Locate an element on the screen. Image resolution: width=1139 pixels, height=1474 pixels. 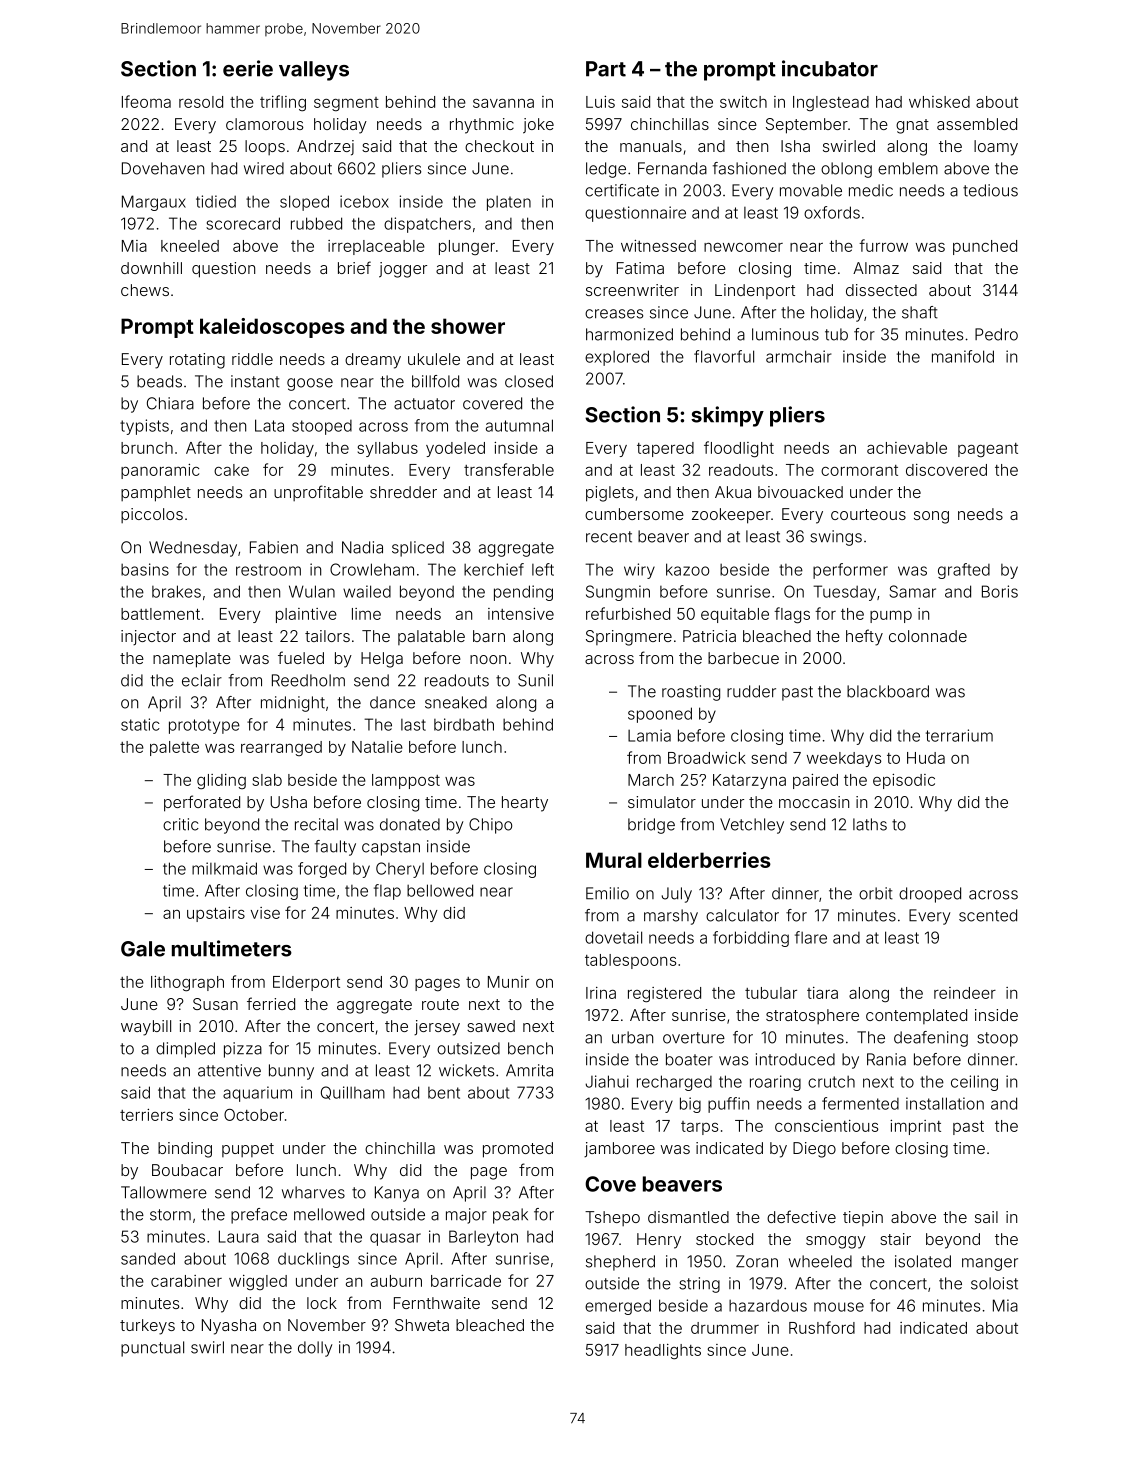
certificate is located at coordinates (622, 190).
